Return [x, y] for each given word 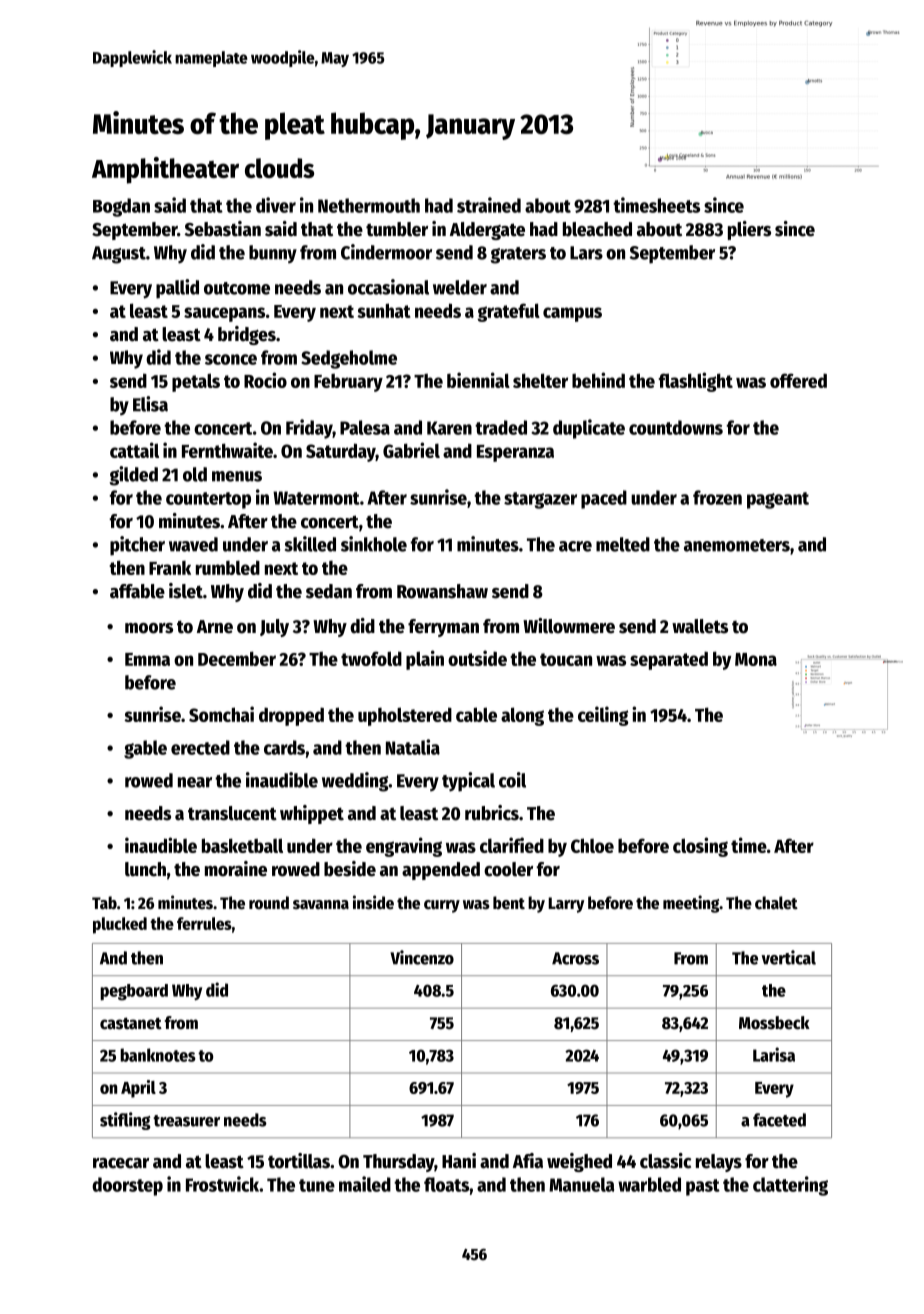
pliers [749, 230]
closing [700, 847]
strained [489, 205]
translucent [232, 813]
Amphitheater [165, 170]
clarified [512, 845]
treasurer [186, 1121]
